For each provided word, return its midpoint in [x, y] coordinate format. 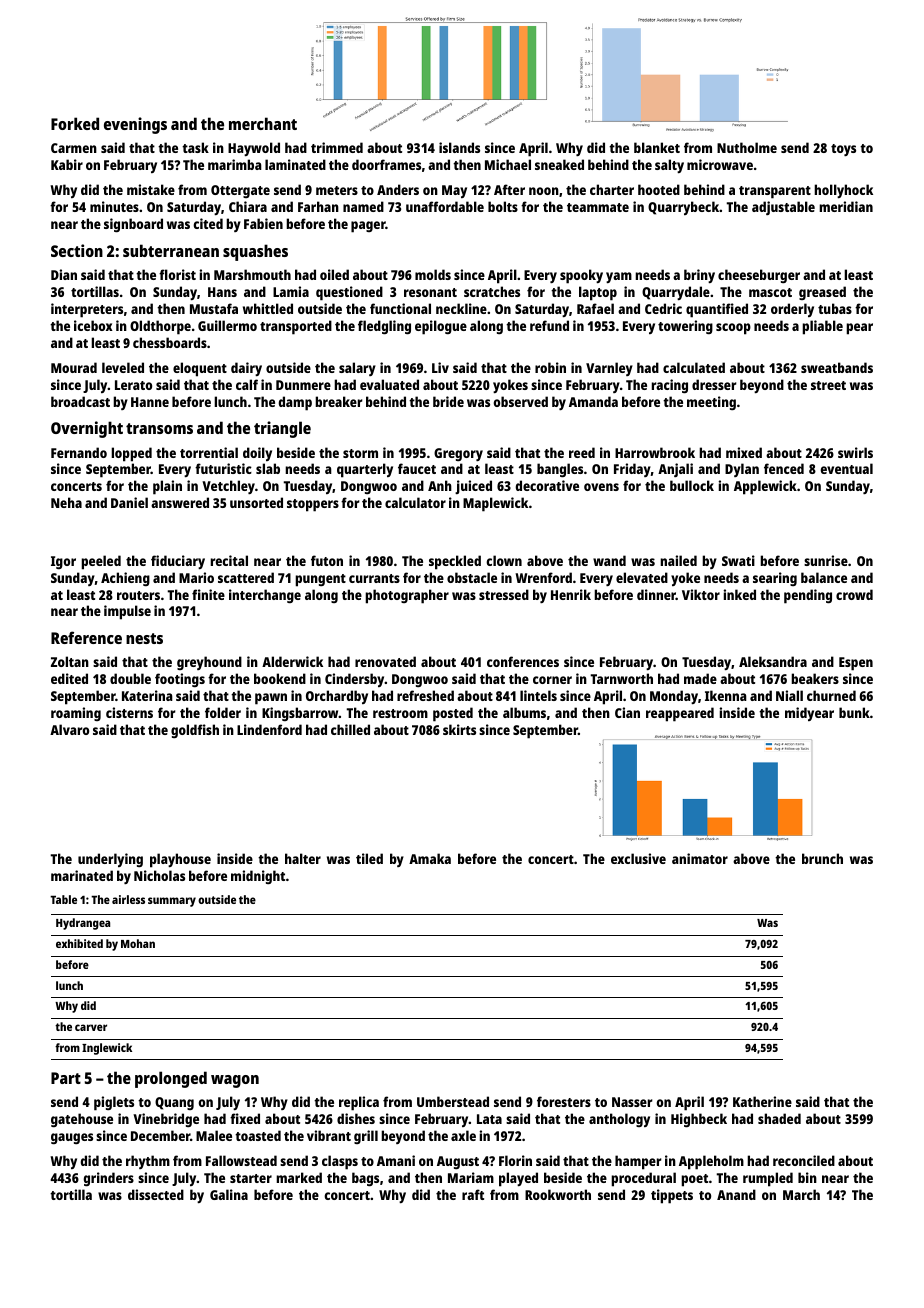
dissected [156, 1194]
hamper [638, 1162]
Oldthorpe [160, 327]
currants [374, 578]
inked [739, 594]
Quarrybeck [683, 208]
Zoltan [70, 661]
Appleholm [711, 1162]
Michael [508, 164]
